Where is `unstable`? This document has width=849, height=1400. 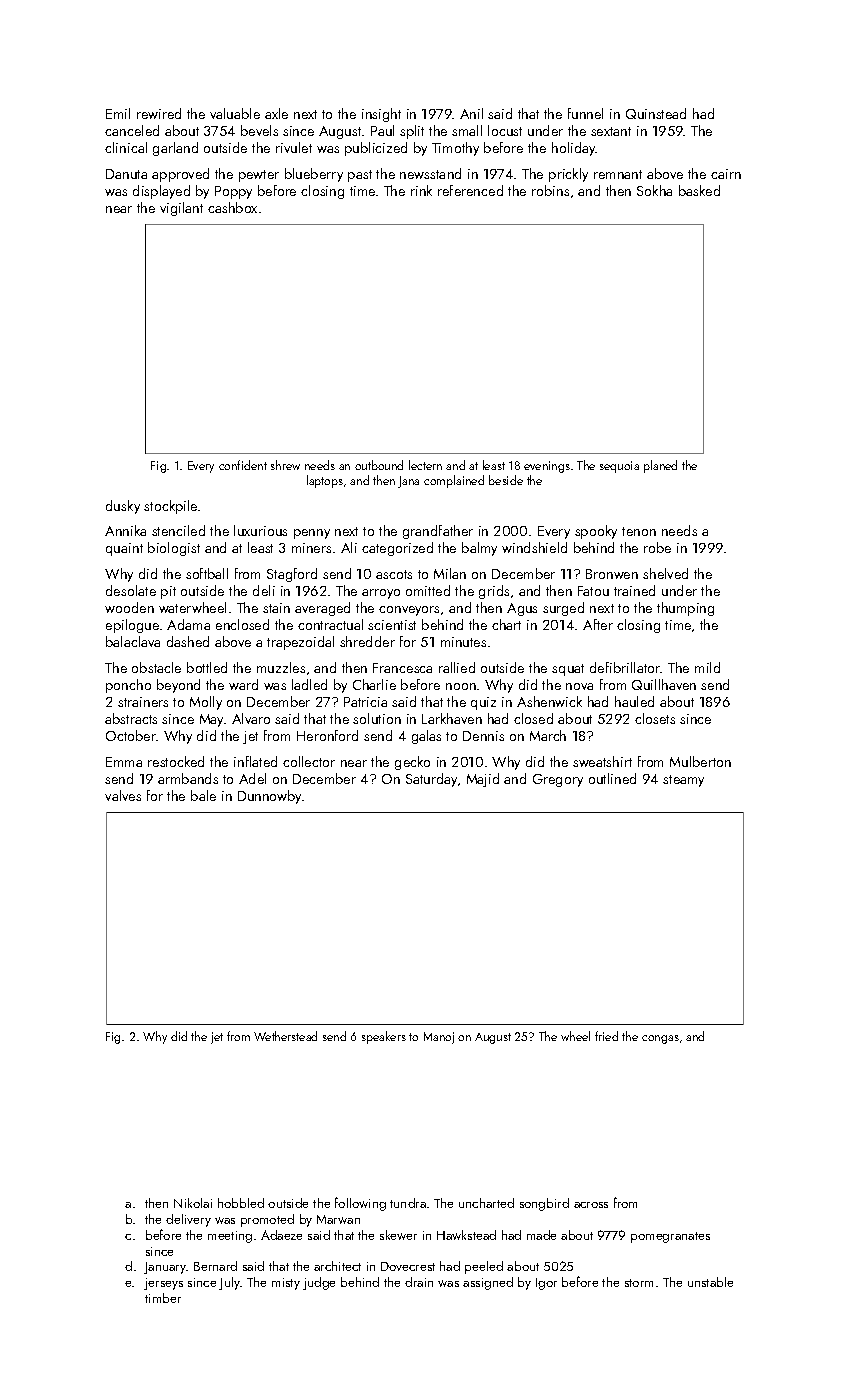 unstable is located at coordinates (710, 1282).
